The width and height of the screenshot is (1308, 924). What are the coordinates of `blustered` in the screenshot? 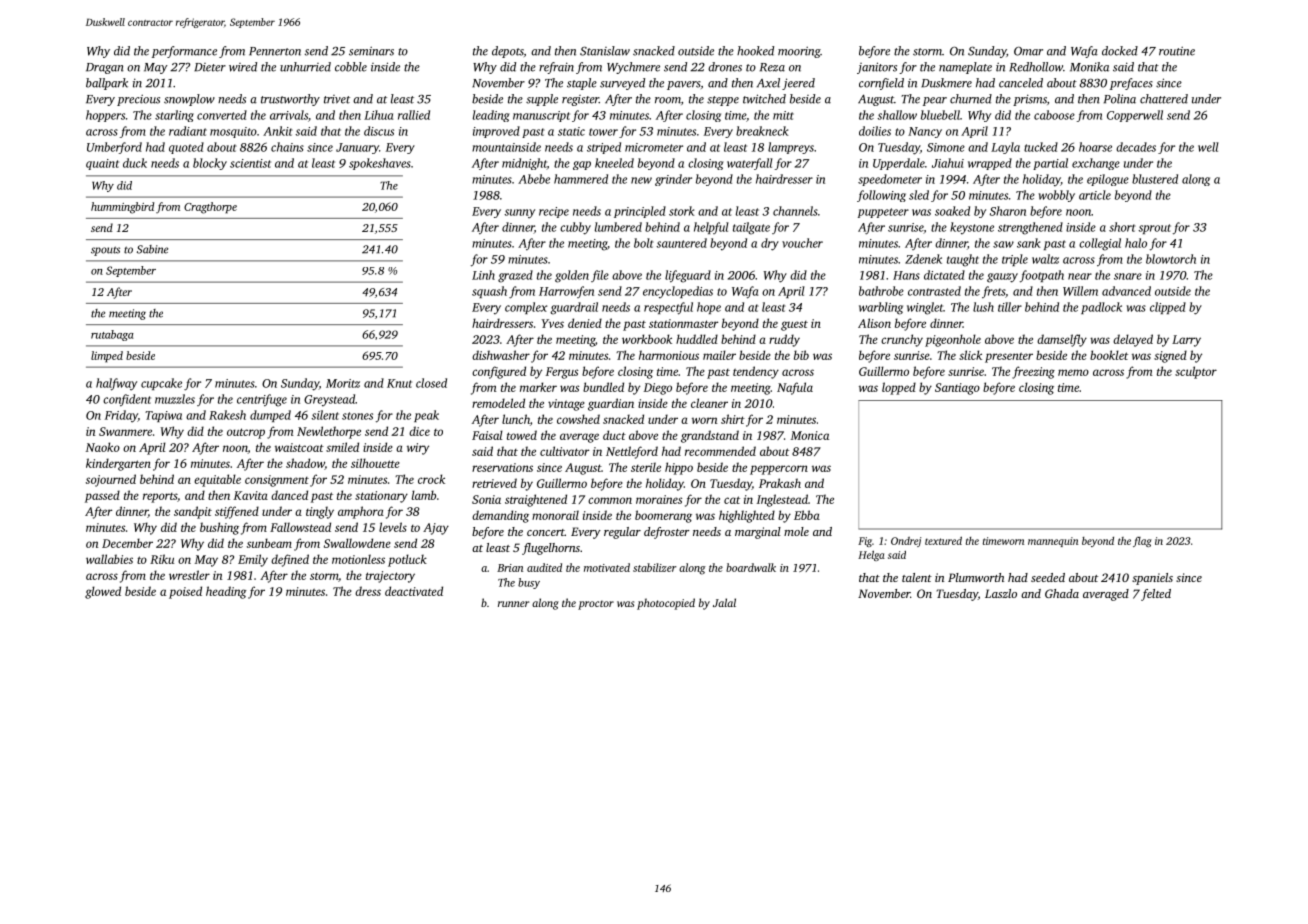 It's located at (1155, 179).
